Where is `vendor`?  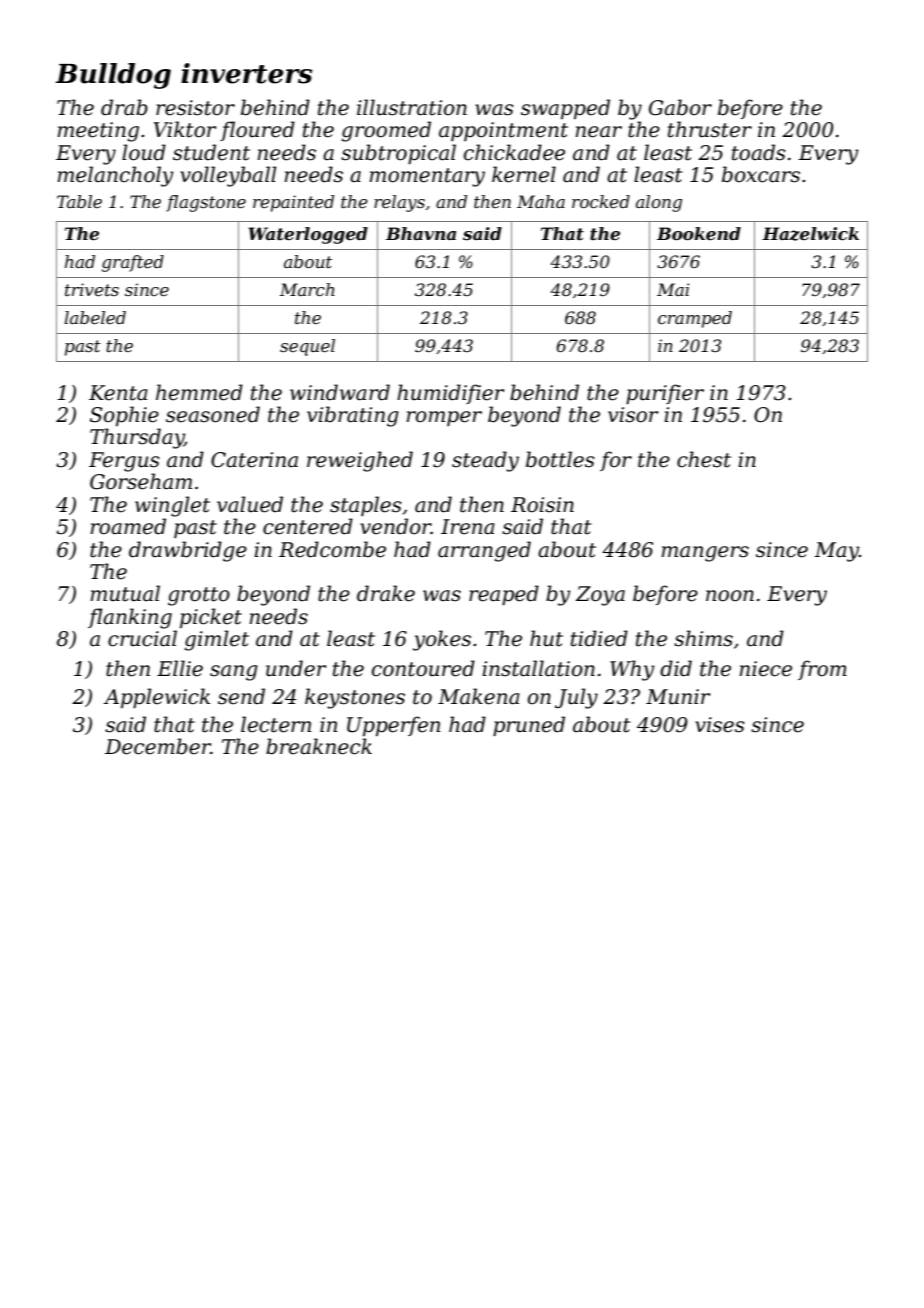 vendor is located at coordinates (395, 526).
